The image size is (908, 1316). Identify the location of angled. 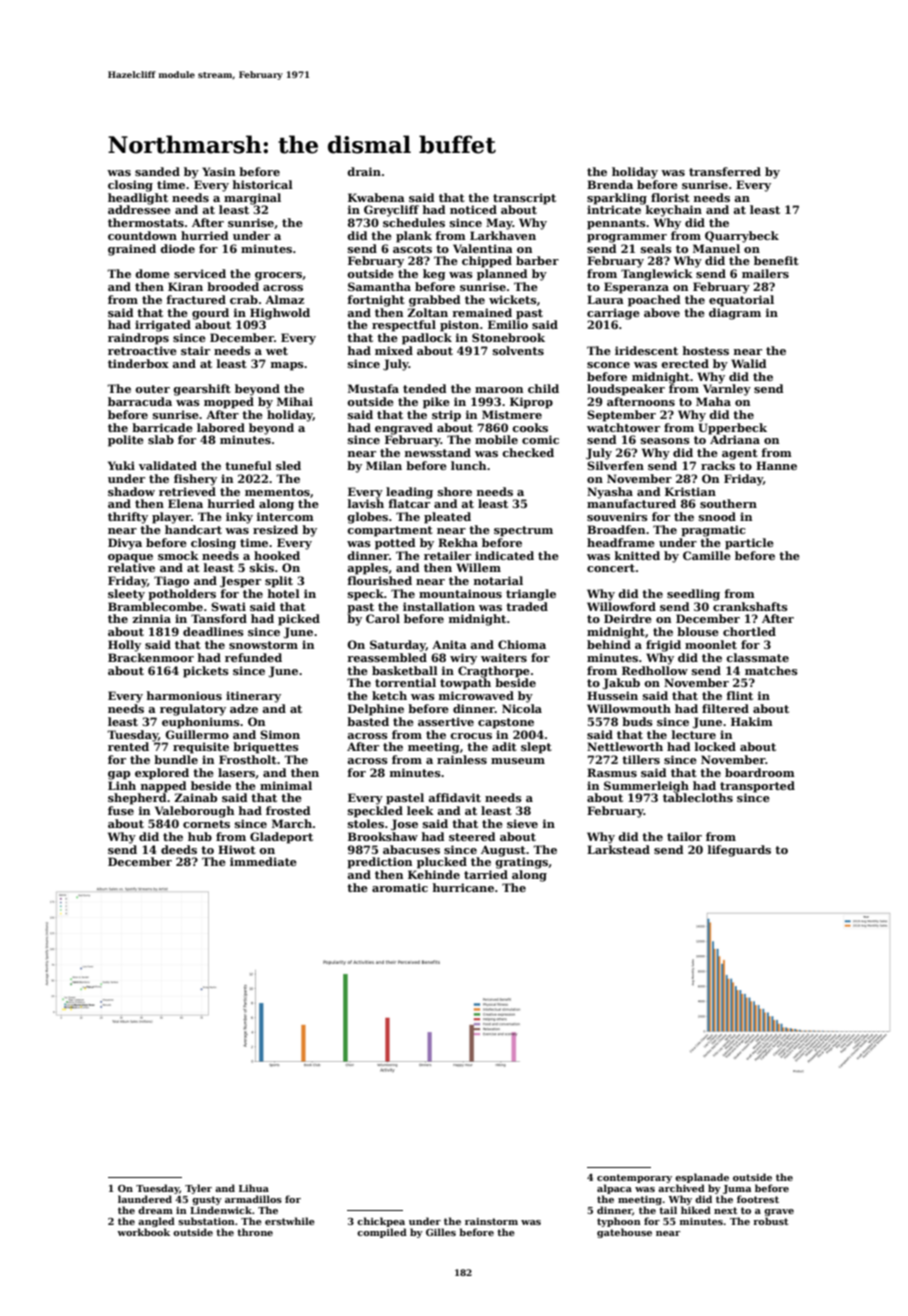
(156, 1222).
